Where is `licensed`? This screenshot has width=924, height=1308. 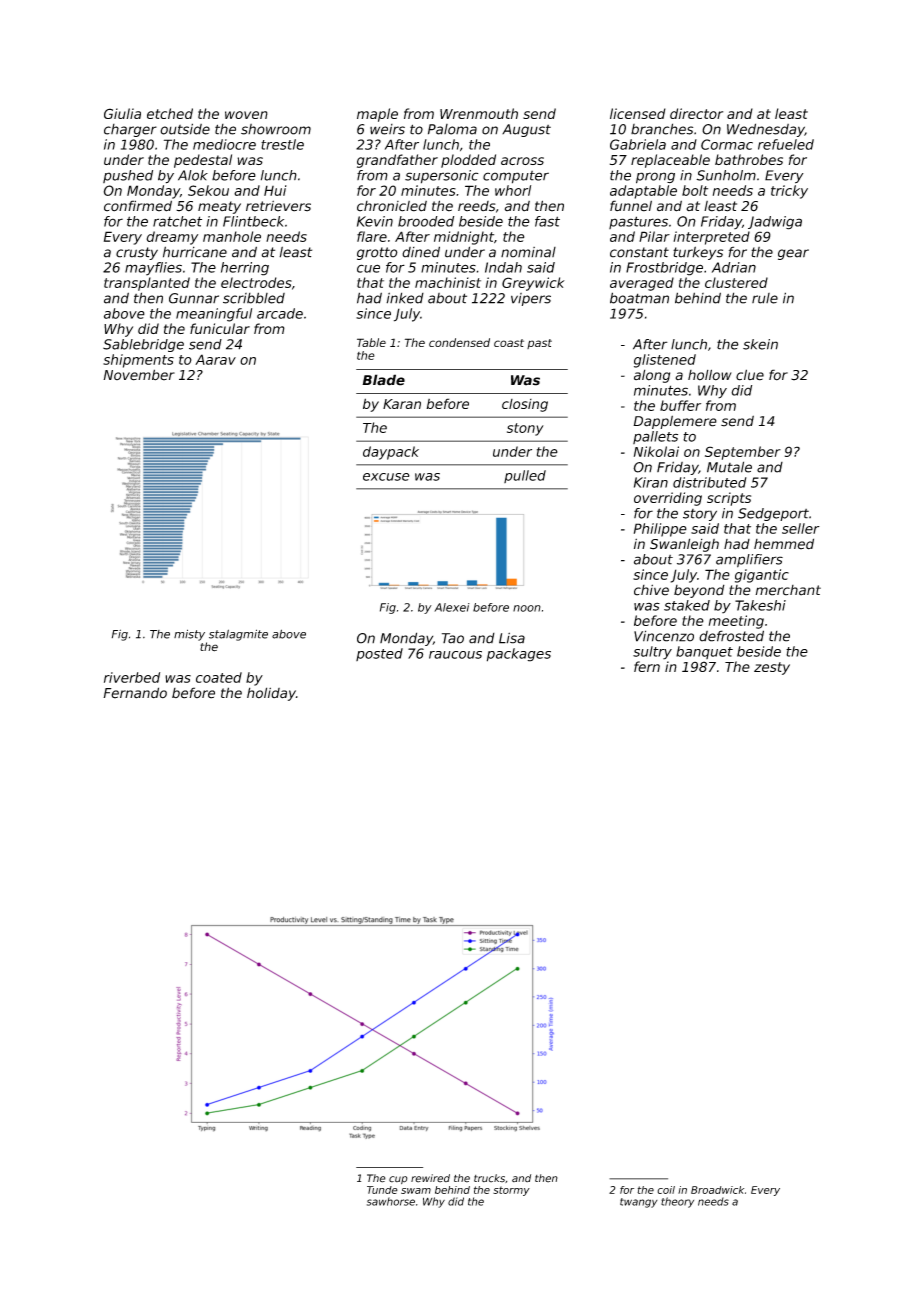 licensed is located at coordinates (638, 113).
